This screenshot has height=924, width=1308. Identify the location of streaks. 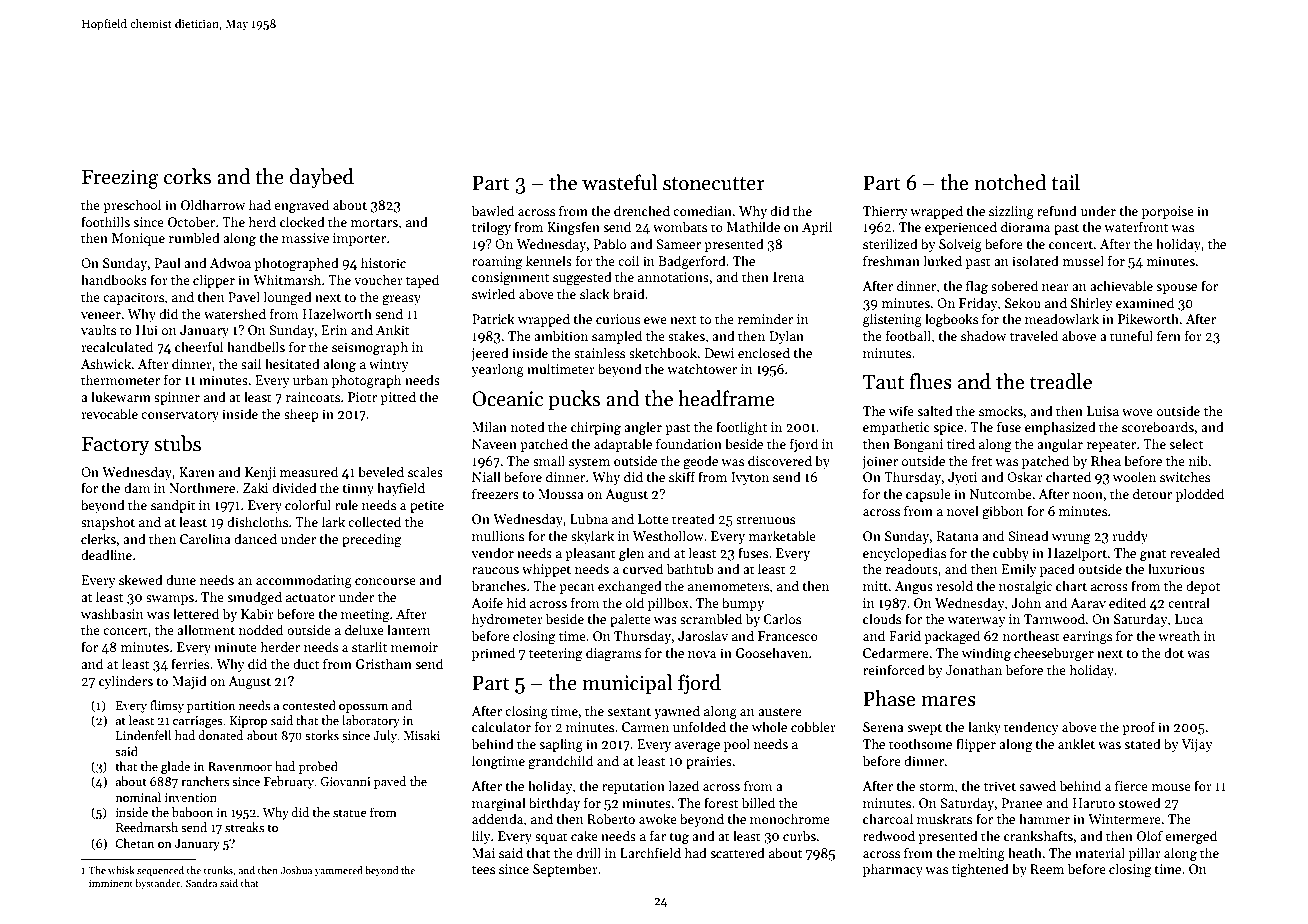
(244, 827).
